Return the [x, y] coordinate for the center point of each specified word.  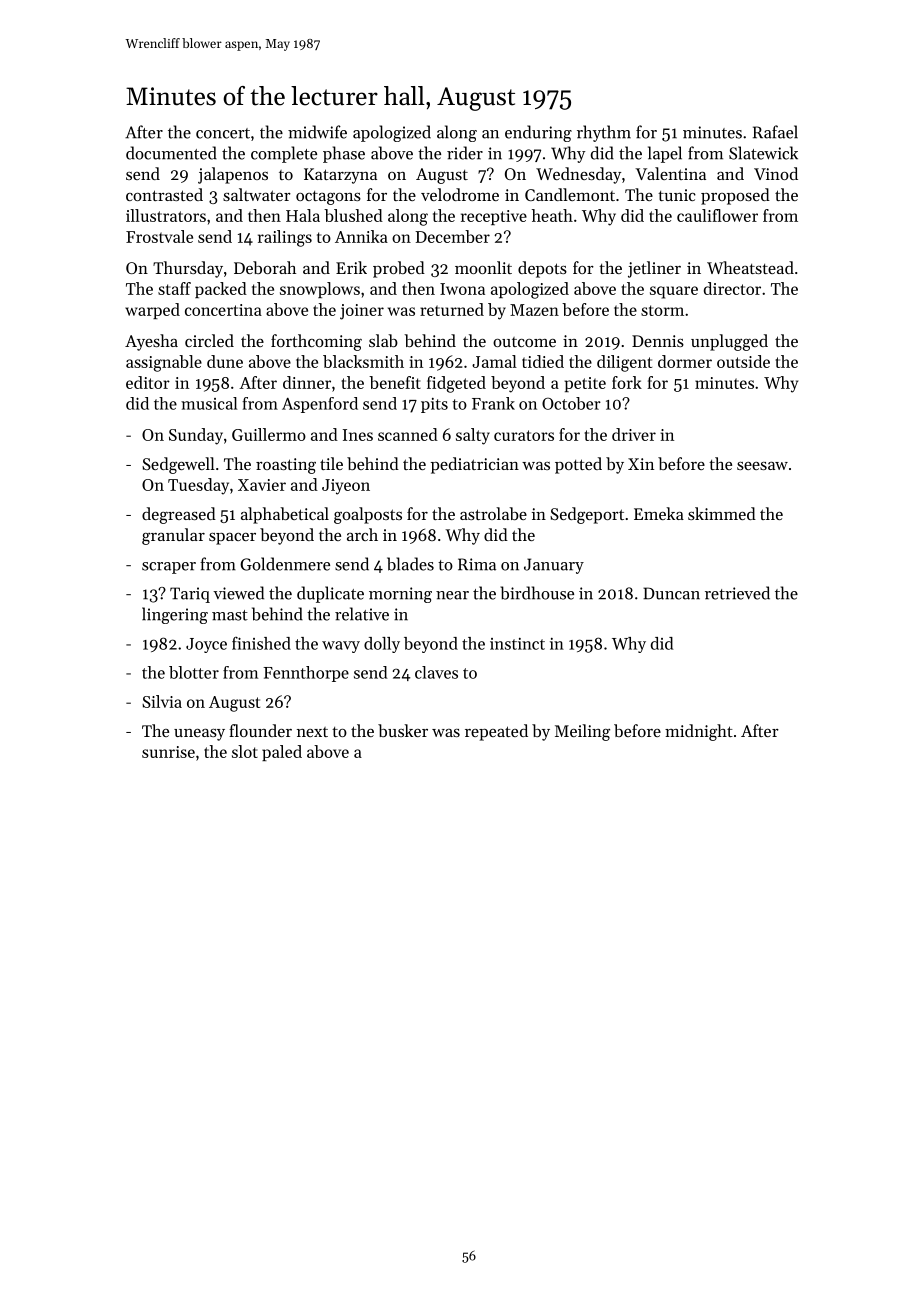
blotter [194, 672]
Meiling [582, 732]
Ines [358, 435]
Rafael [775, 132]
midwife [317, 132]
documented [171, 153]
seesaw [762, 466]
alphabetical [285, 515]
